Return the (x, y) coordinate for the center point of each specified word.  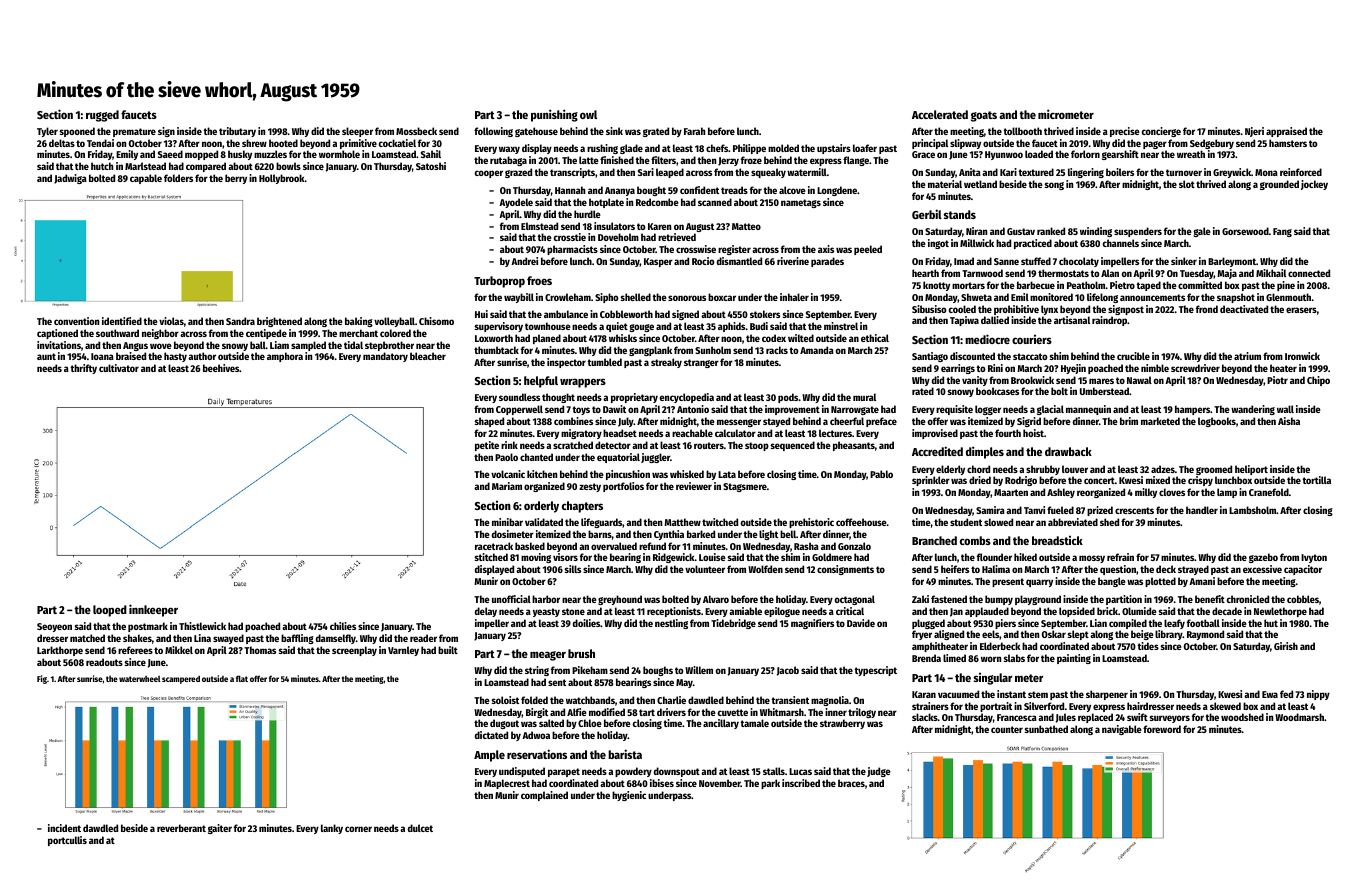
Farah (694, 131)
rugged (102, 116)
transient (790, 700)
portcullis (67, 841)
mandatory (385, 357)
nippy (1318, 695)
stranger (701, 363)
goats (984, 116)
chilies (343, 626)
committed (1200, 285)
